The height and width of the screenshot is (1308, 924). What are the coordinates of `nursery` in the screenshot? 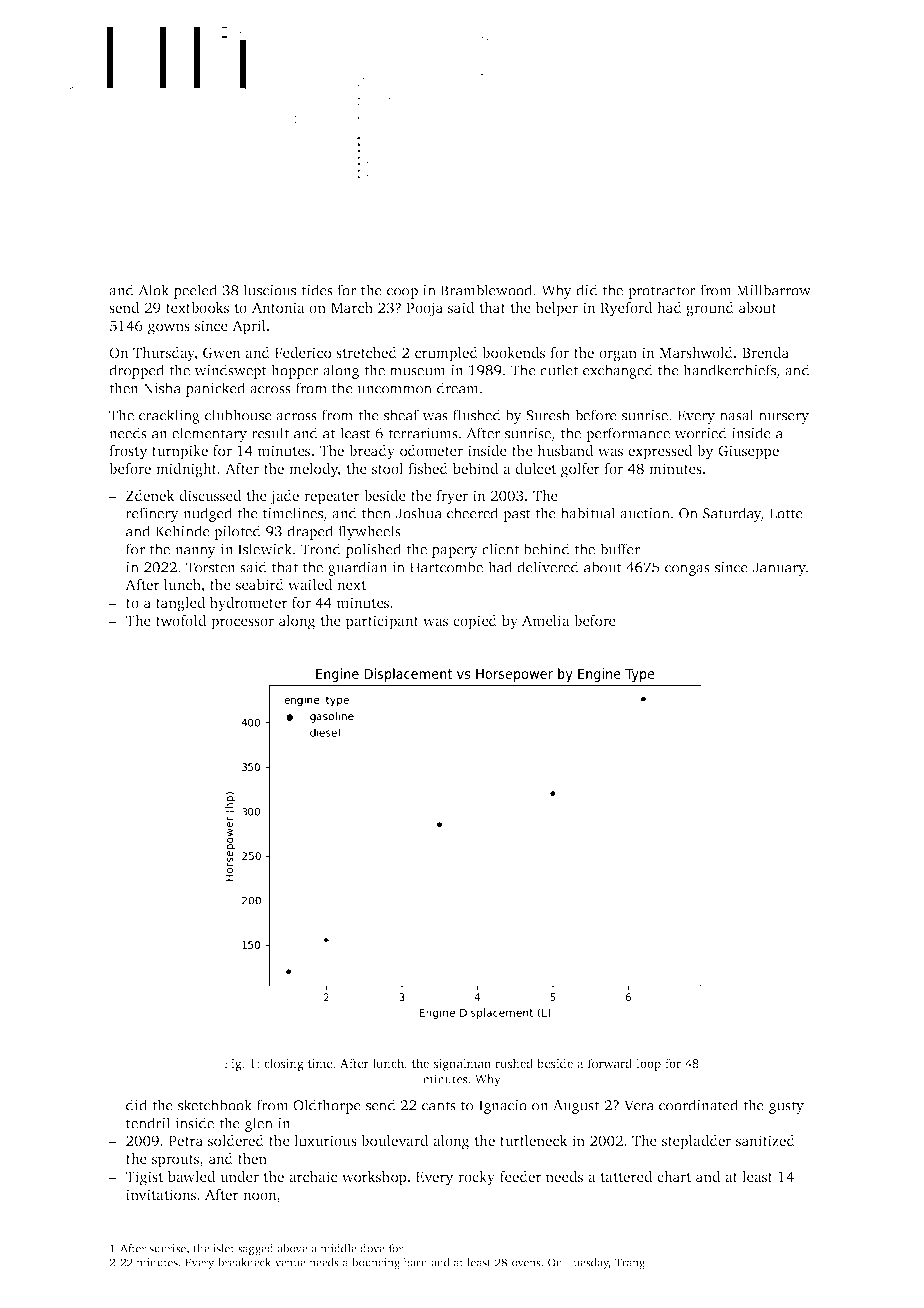 It's located at (784, 418).
